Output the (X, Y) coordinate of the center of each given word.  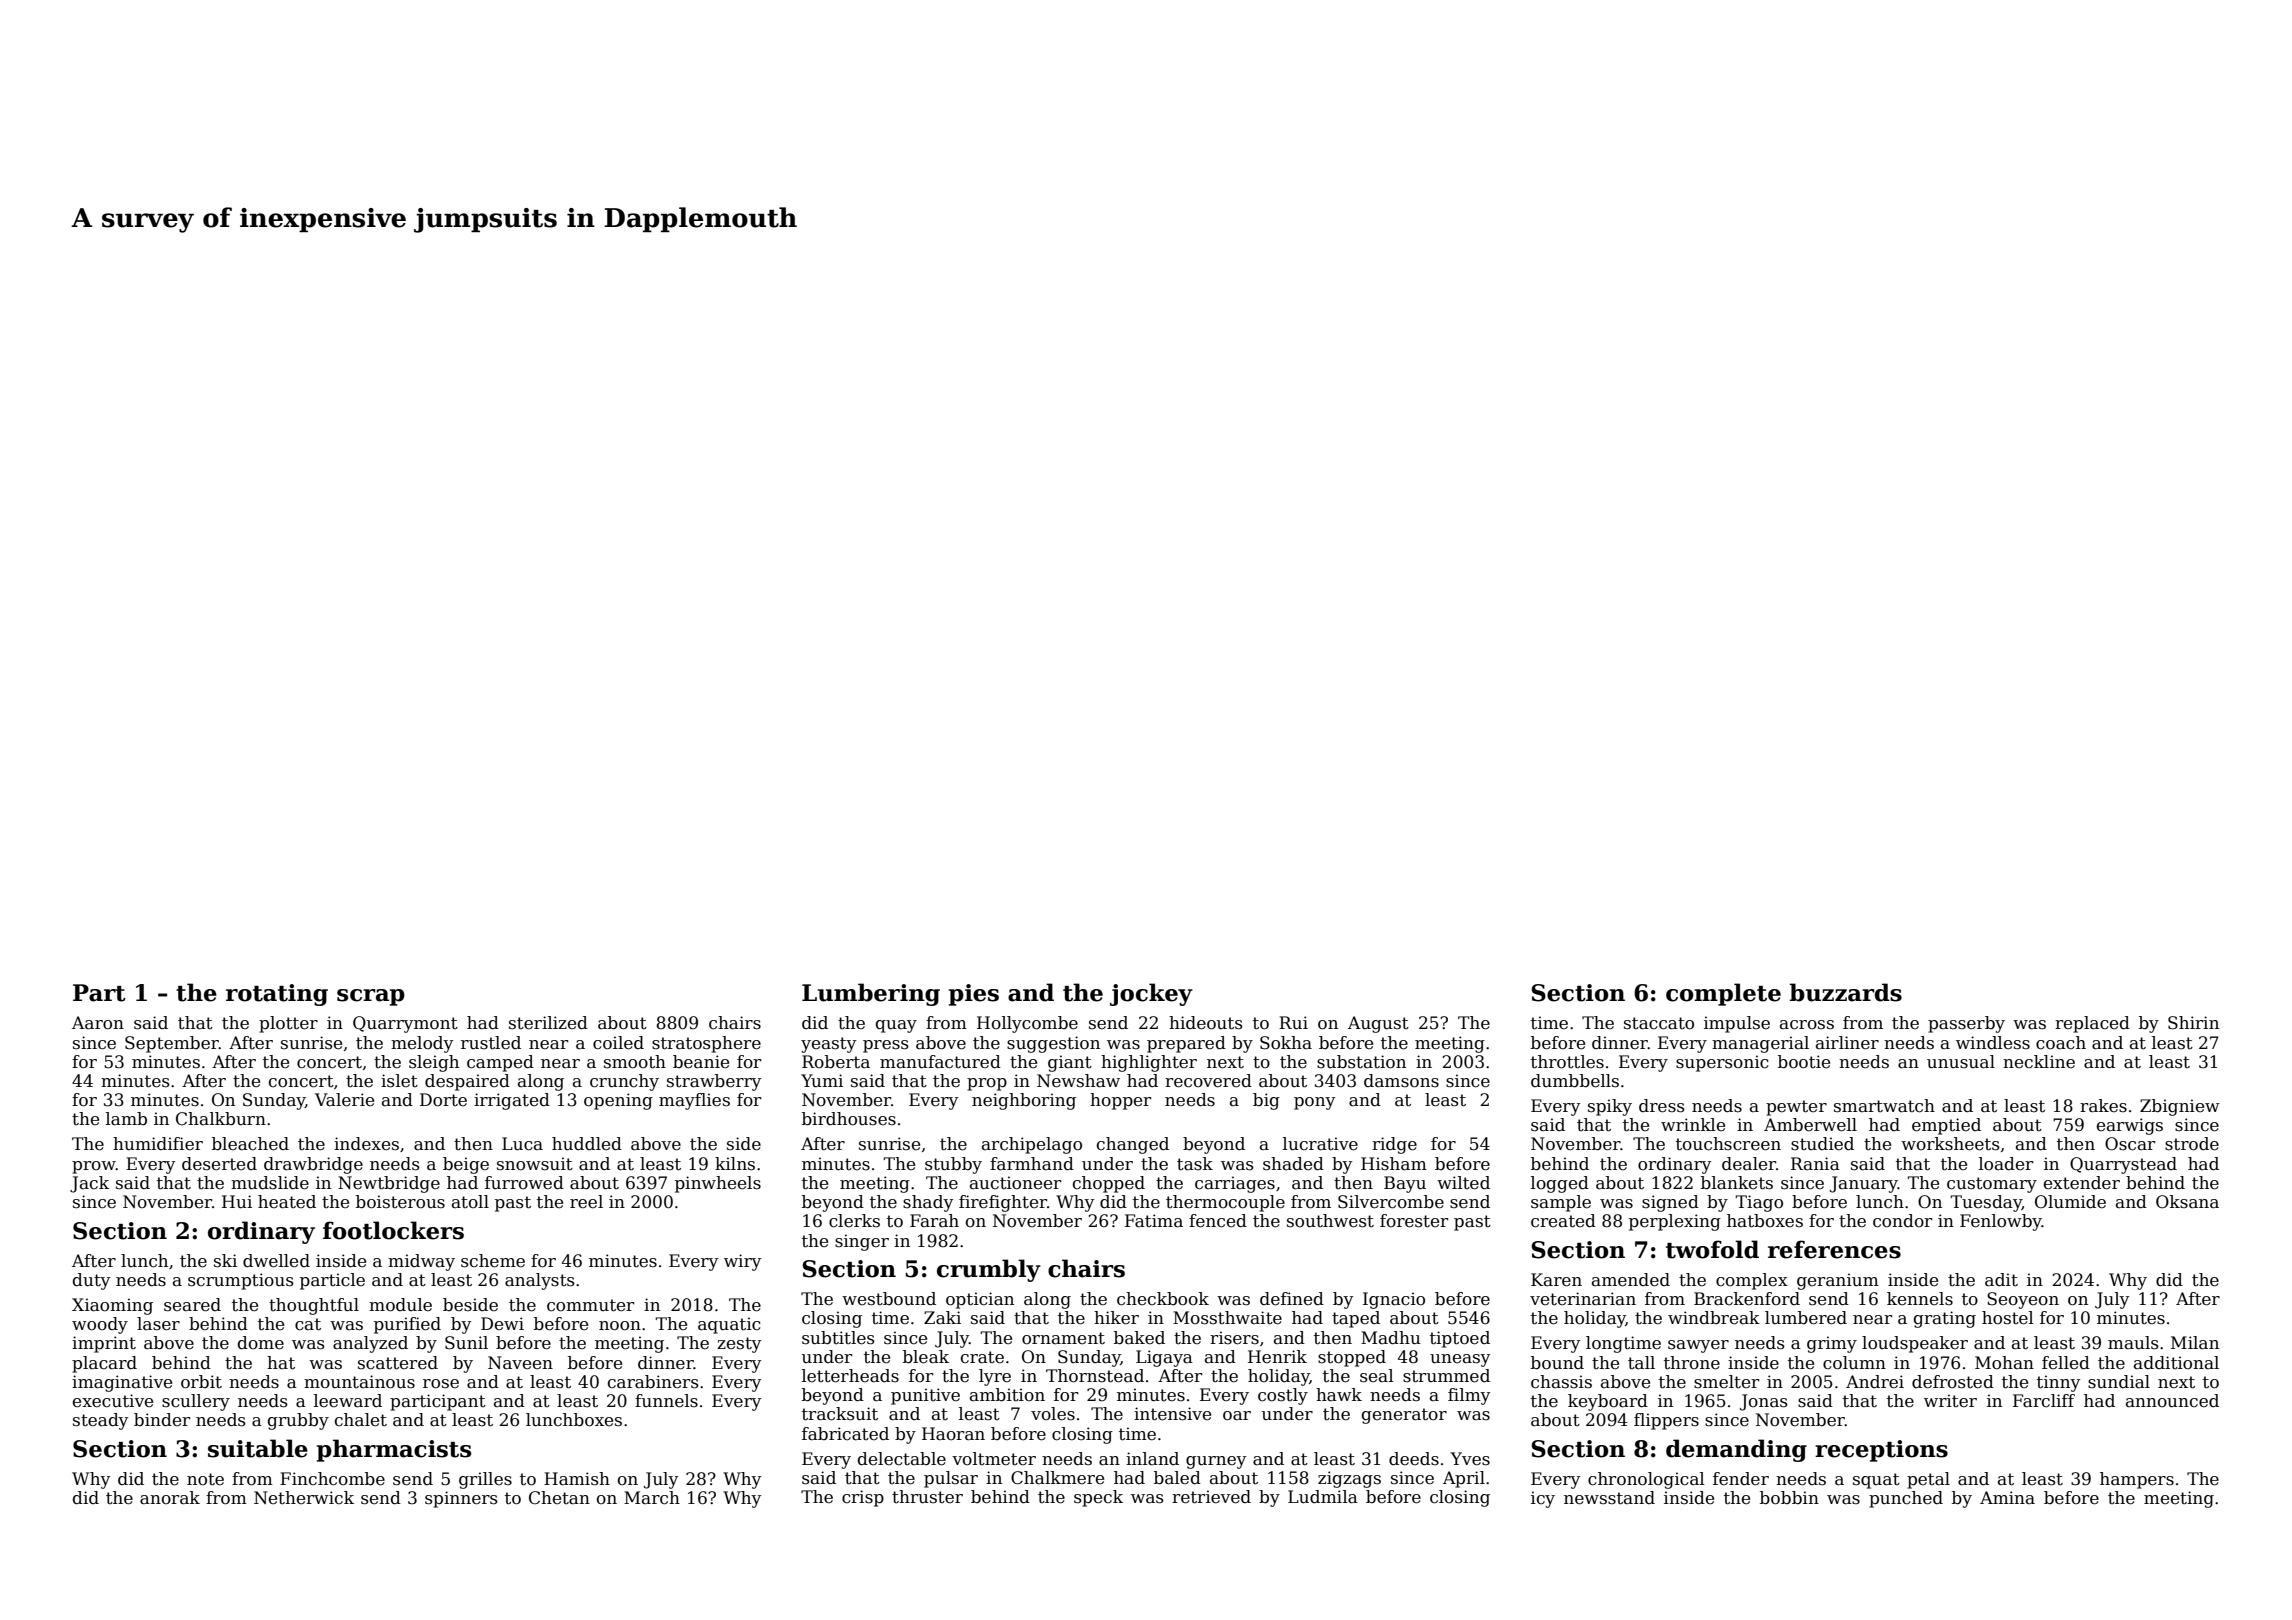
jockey (1151, 994)
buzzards (1845, 992)
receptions (1881, 1451)
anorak (170, 1498)
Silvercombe (1391, 1202)
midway (421, 1262)
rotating (277, 995)
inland (1152, 1459)
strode (2192, 1144)
